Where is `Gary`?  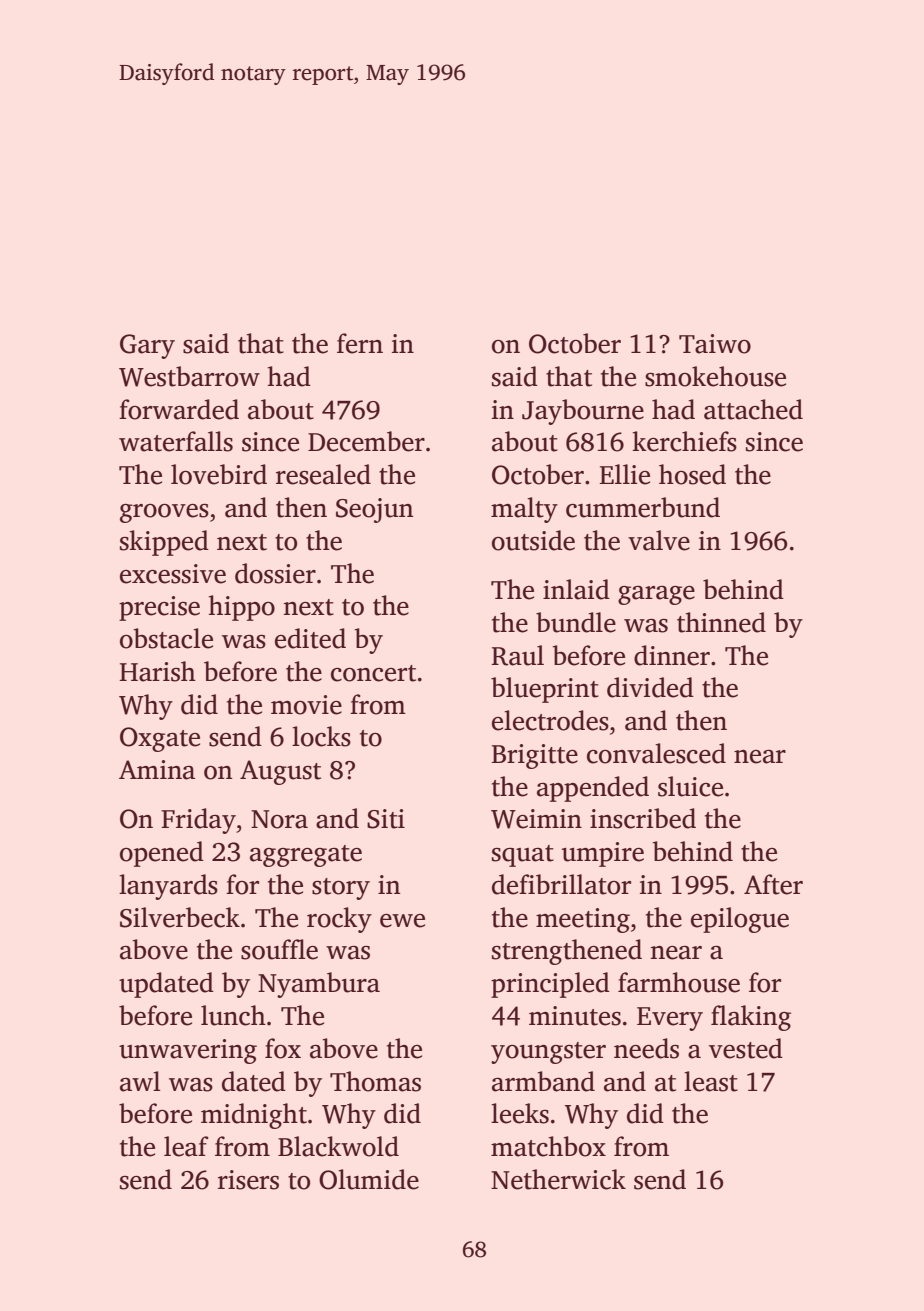 Gary is located at coordinates (147, 346).
